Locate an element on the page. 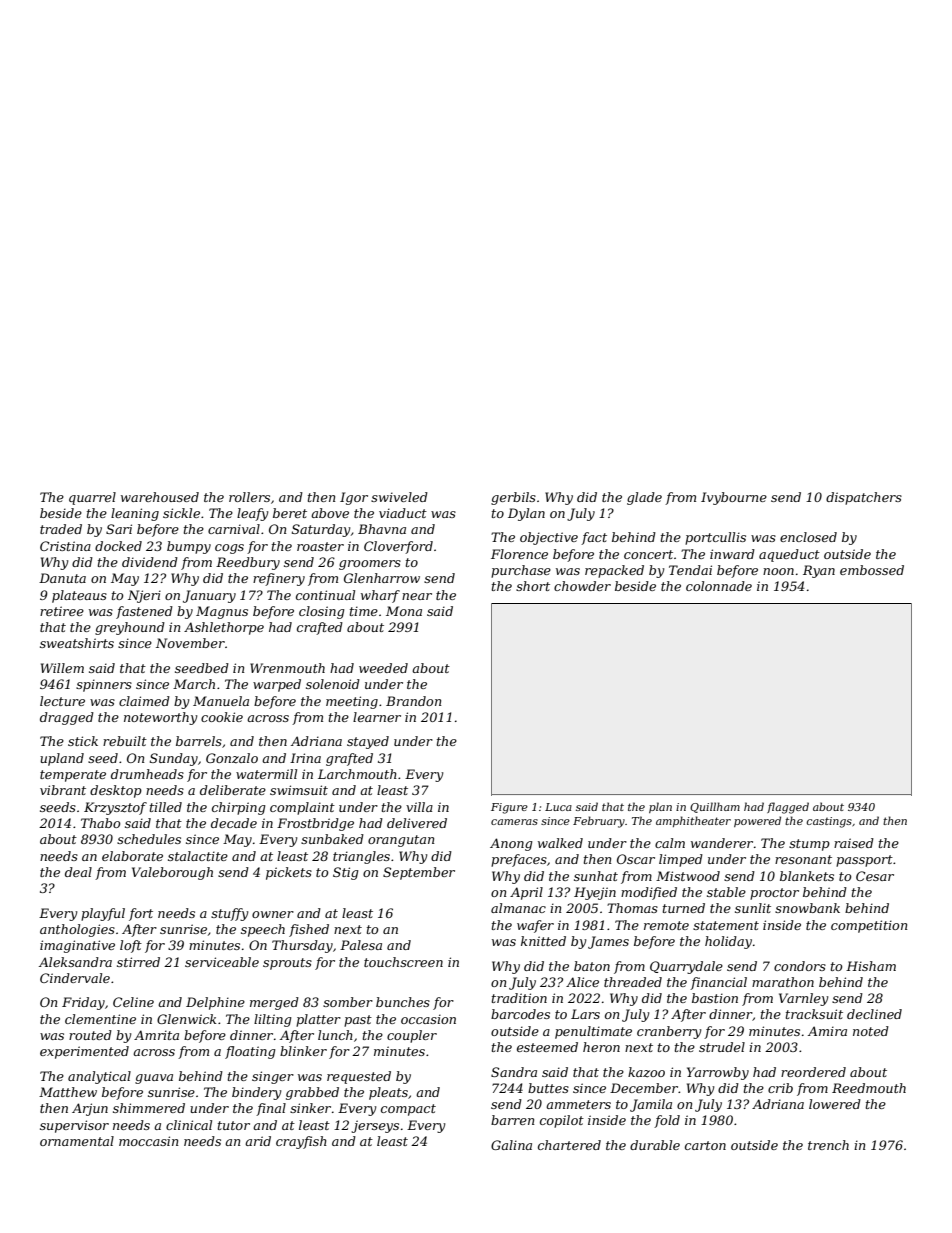  ammeters is located at coordinates (578, 1104).
